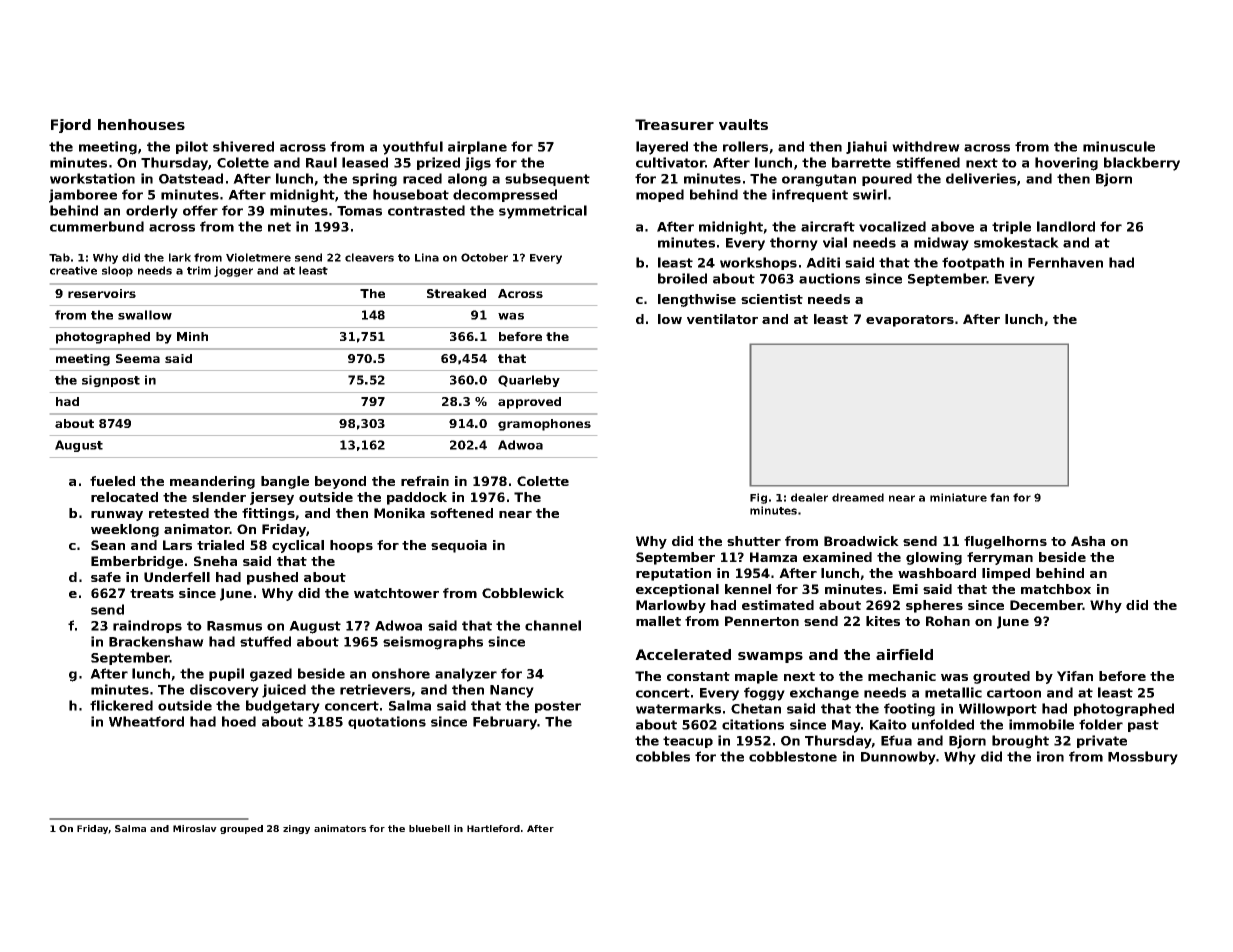  What do you see at coordinates (1075, 676) in the screenshot?
I see `Yifan` at bounding box center [1075, 676].
